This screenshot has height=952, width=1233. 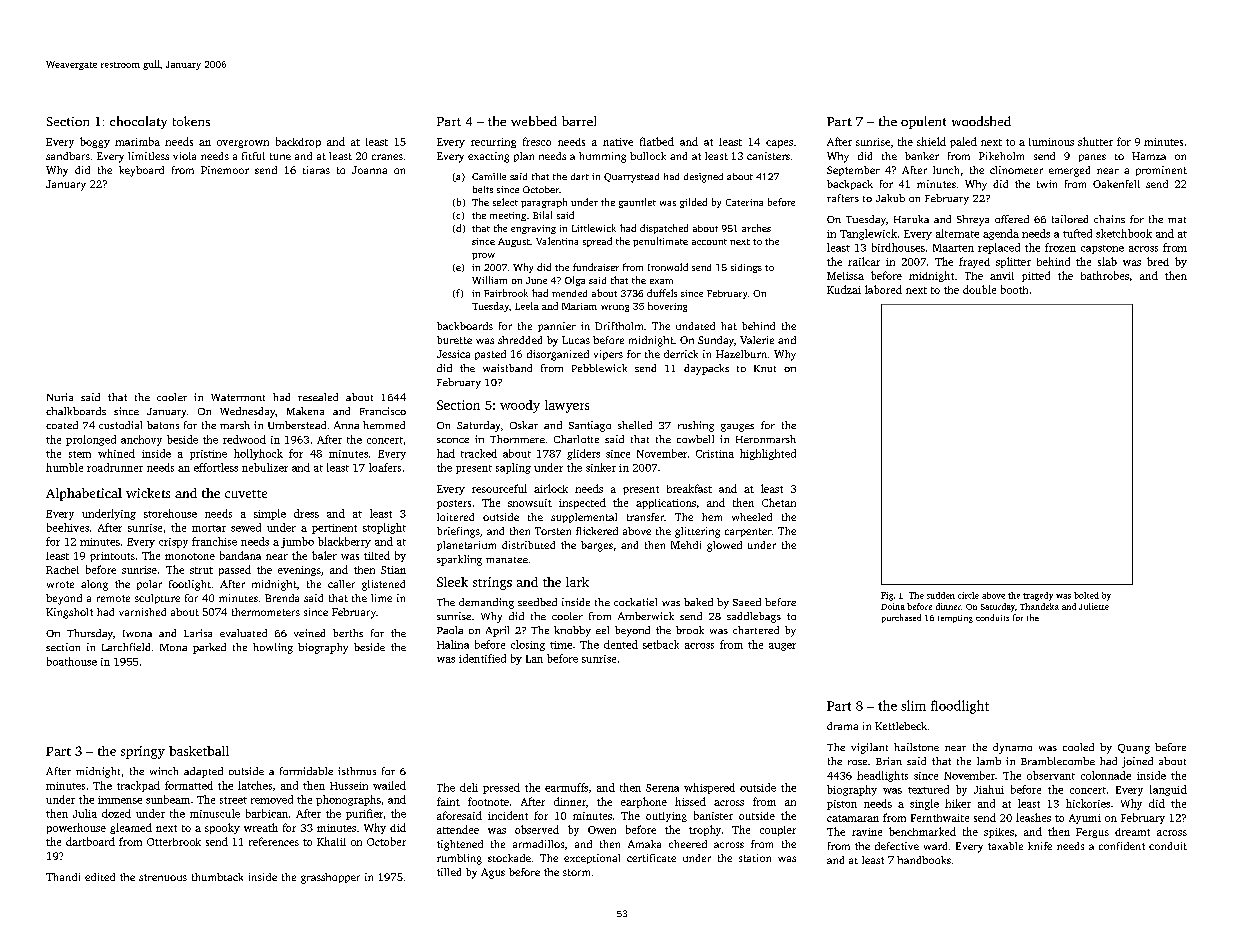 I want to click on trackpad, so click(x=138, y=786).
